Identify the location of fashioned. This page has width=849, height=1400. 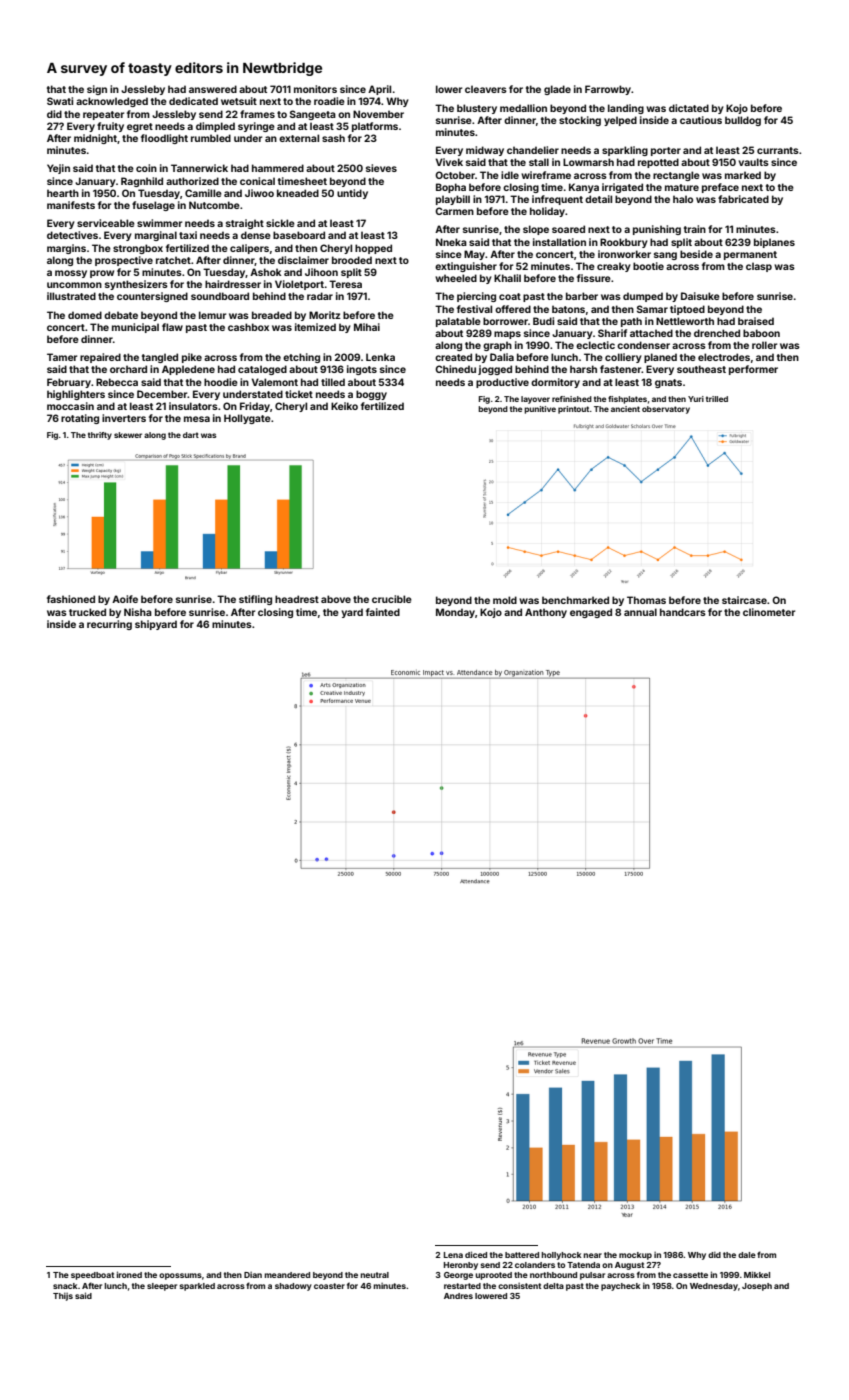
(71, 599).
